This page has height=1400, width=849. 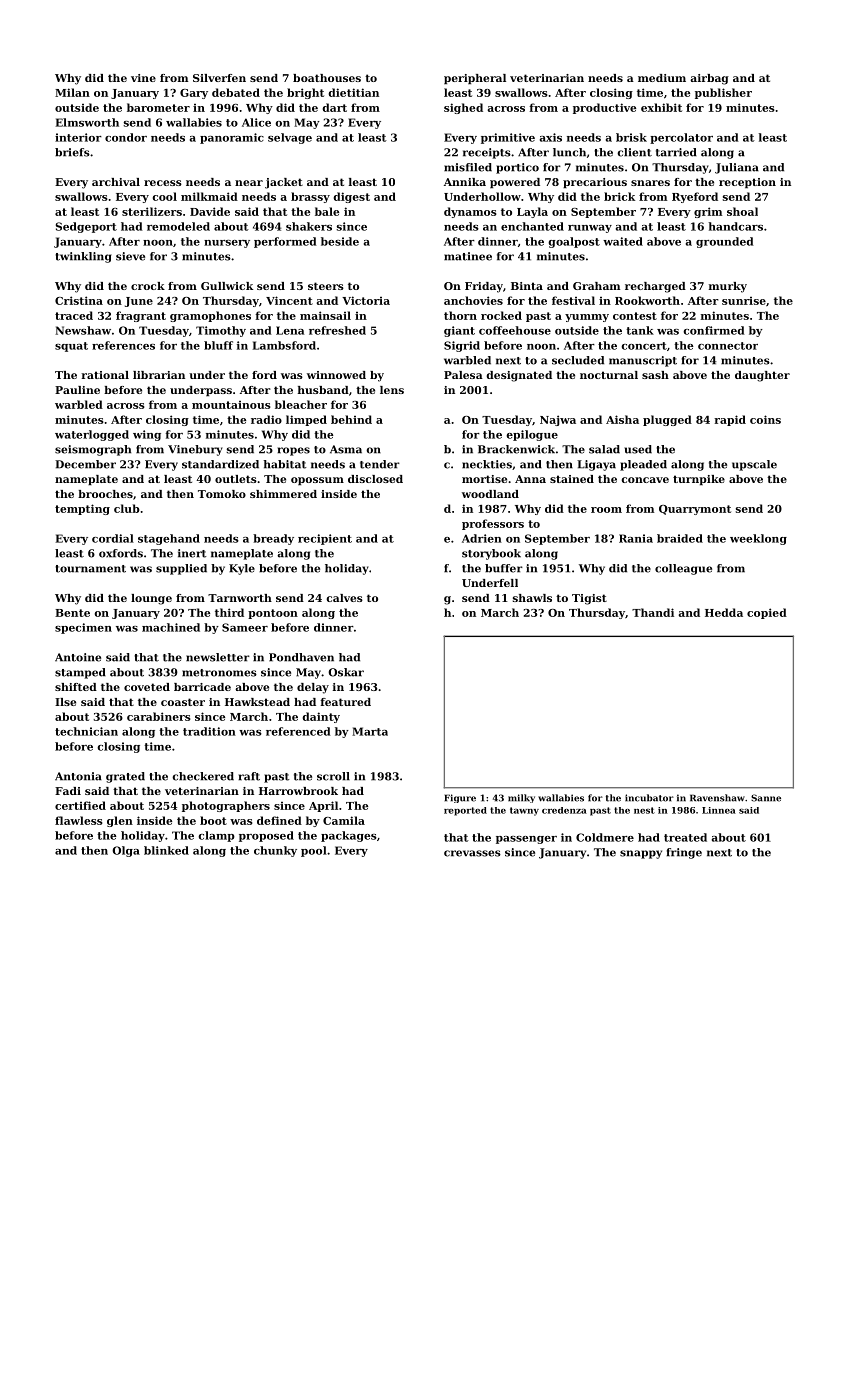 I want to click on sighed, so click(x=463, y=108).
